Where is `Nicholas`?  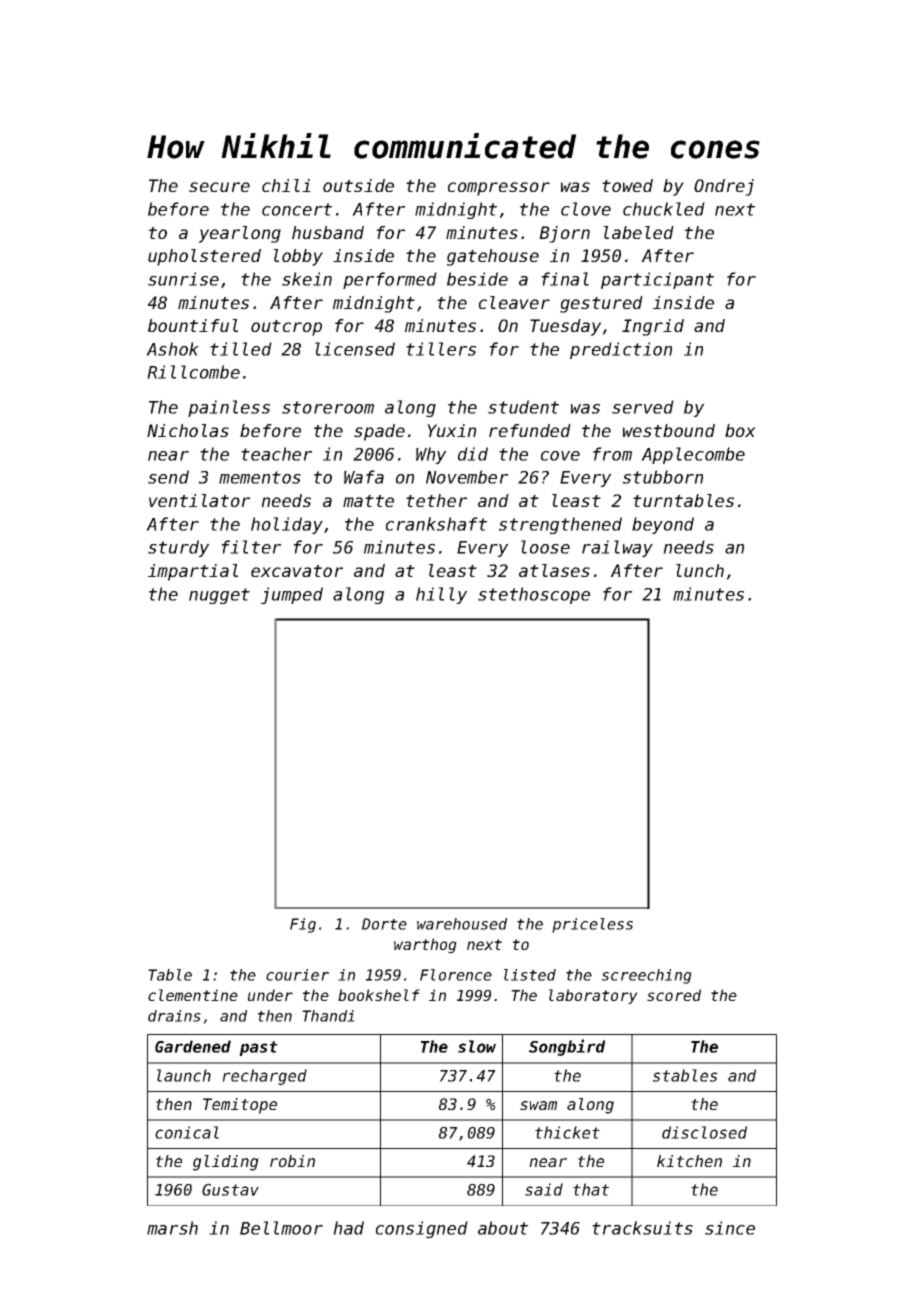
Nicholas is located at coordinates (188, 430).
